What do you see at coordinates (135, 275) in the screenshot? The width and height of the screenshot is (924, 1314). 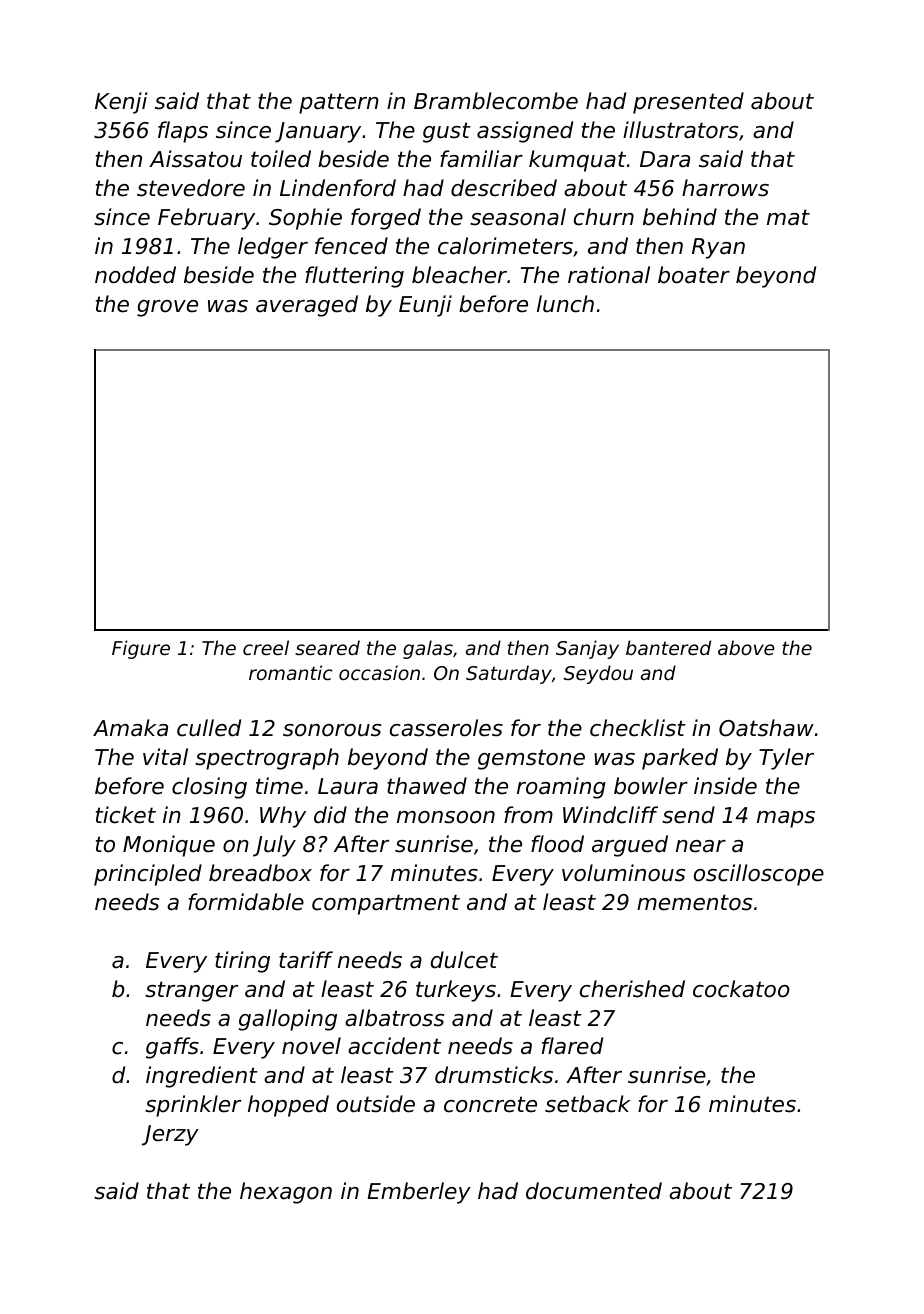 I see `nodded` at bounding box center [135, 275].
